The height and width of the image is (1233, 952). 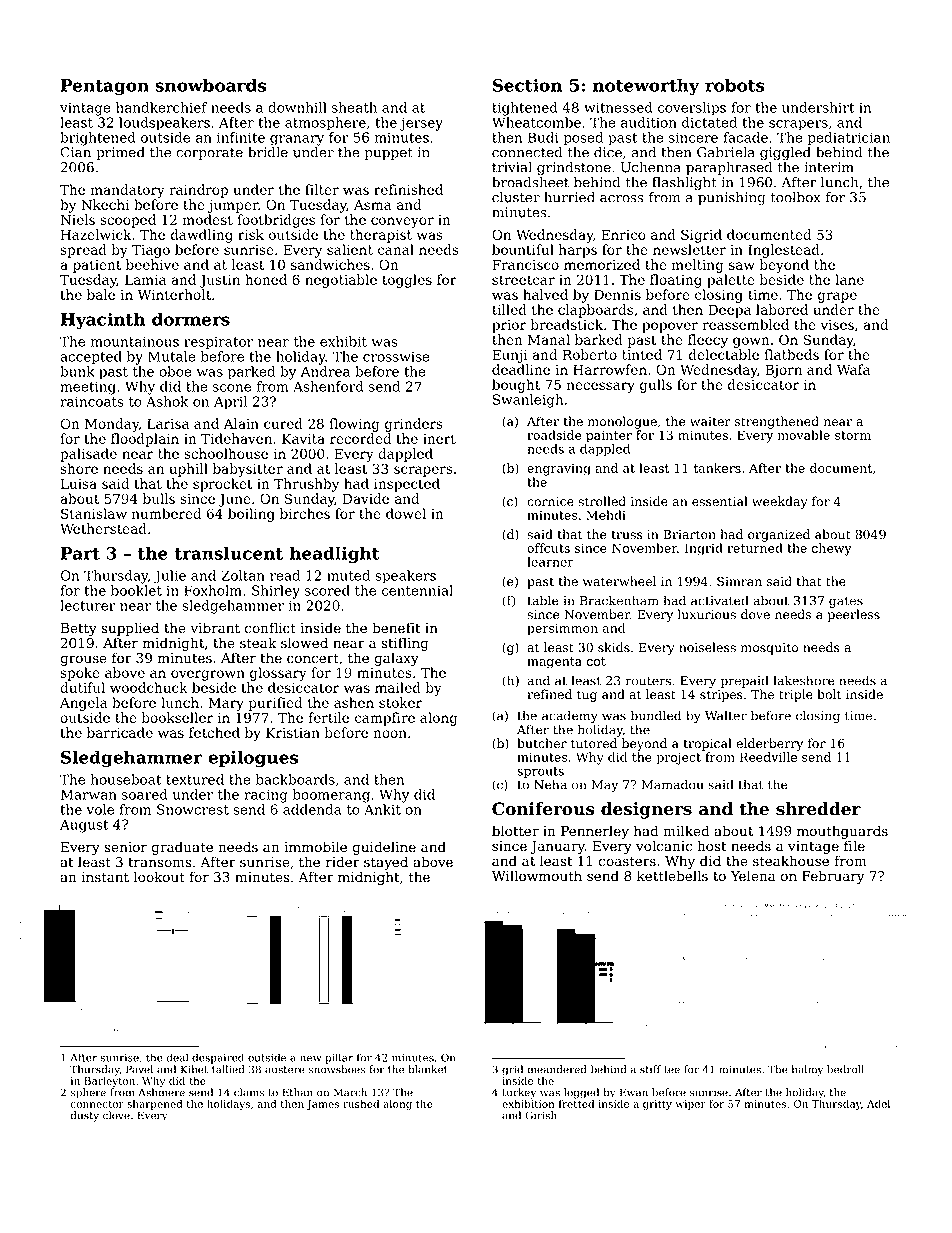 I want to click on granary, so click(x=297, y=140).
